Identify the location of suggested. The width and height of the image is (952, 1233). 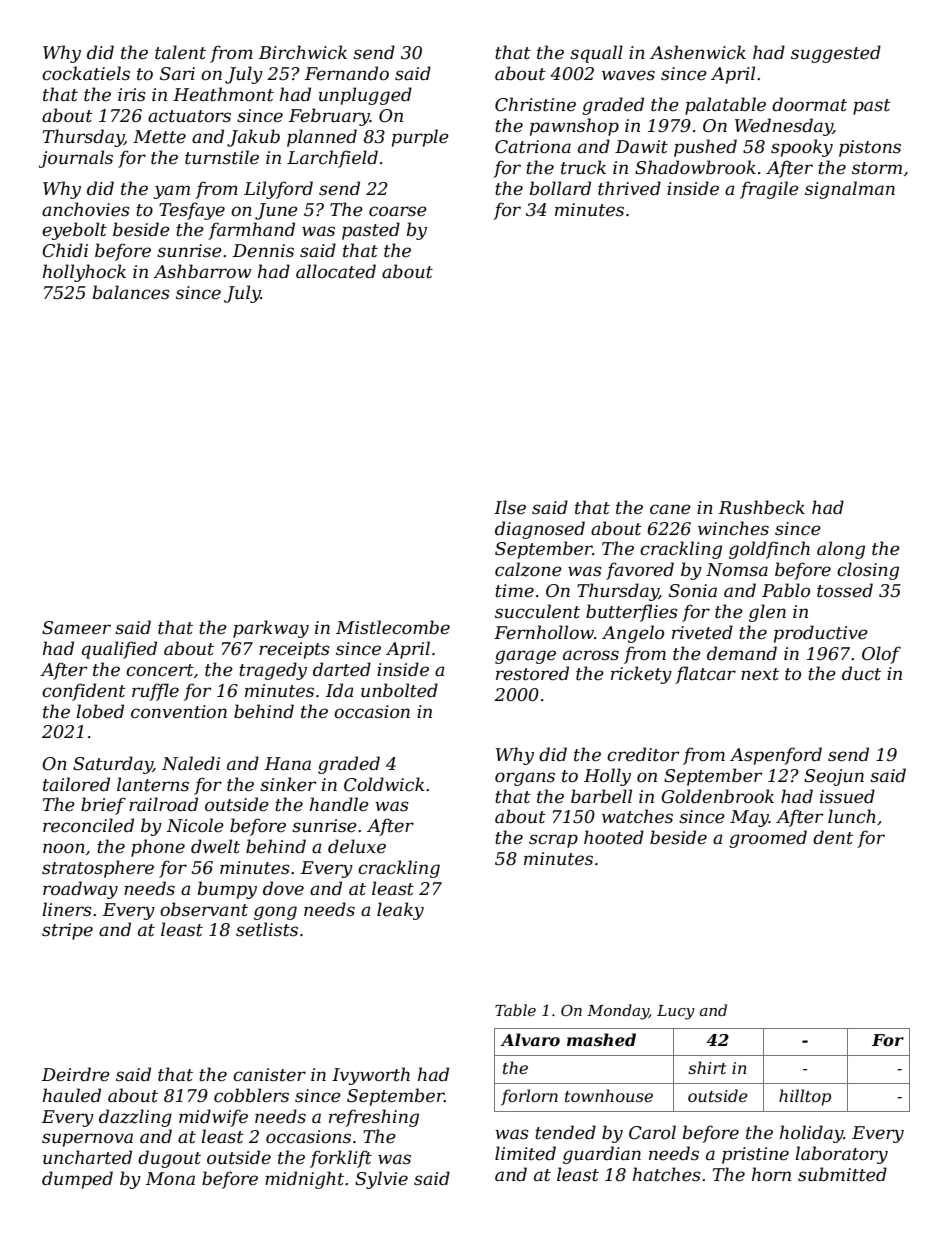
(836, 54).
